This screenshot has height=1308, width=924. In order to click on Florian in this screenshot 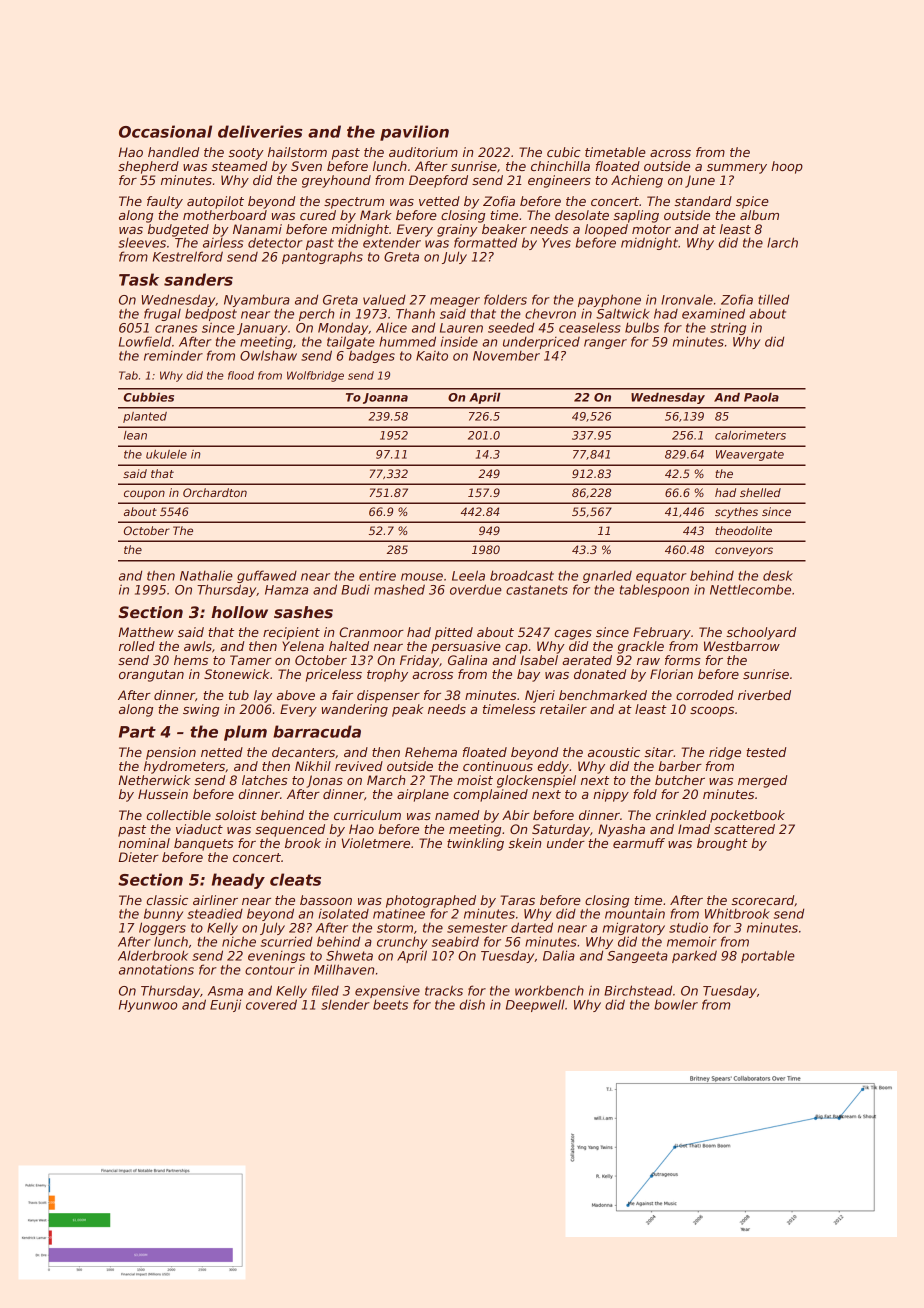, I will do `click(671, 674)`.
